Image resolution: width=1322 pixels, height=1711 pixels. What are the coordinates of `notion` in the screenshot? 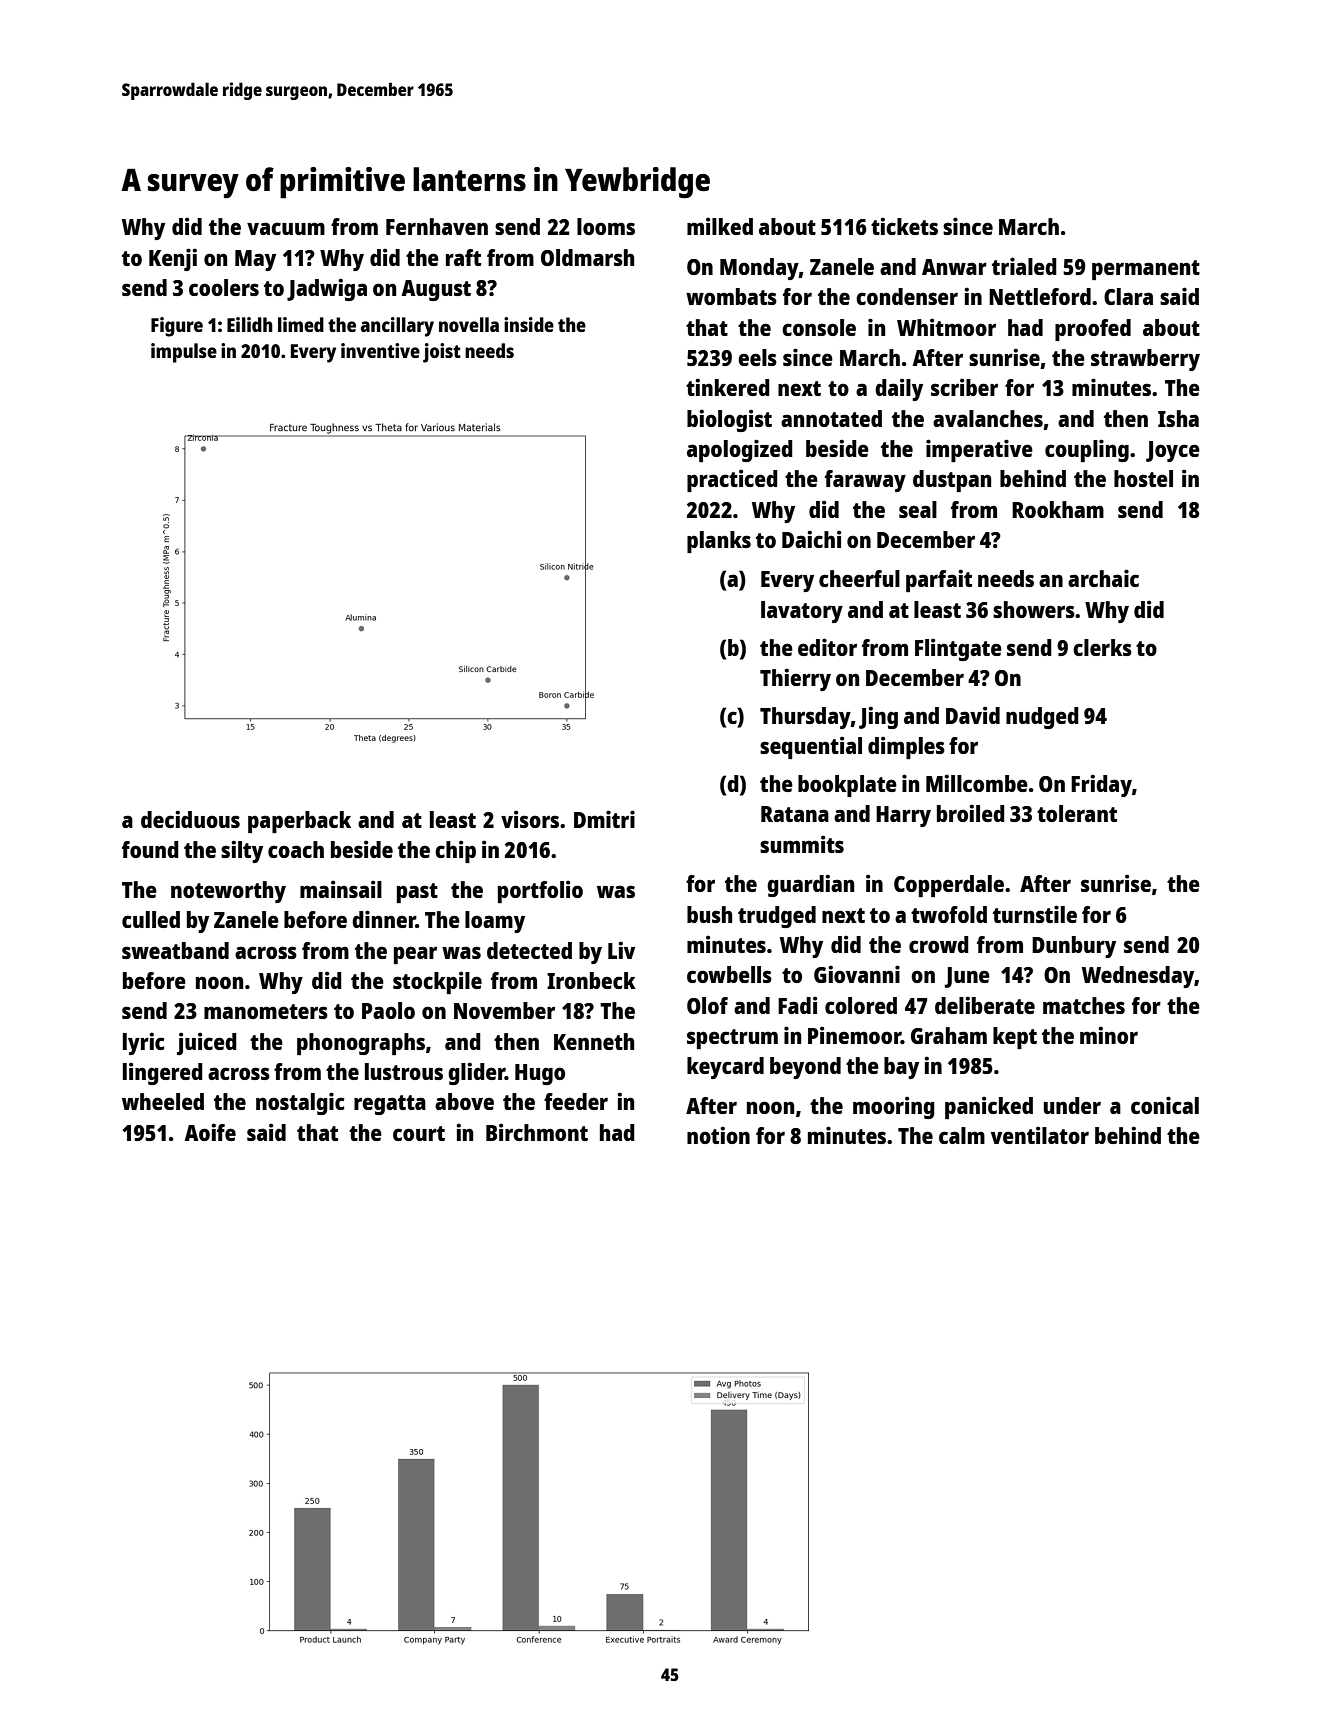 It's located at (718, 1135).
